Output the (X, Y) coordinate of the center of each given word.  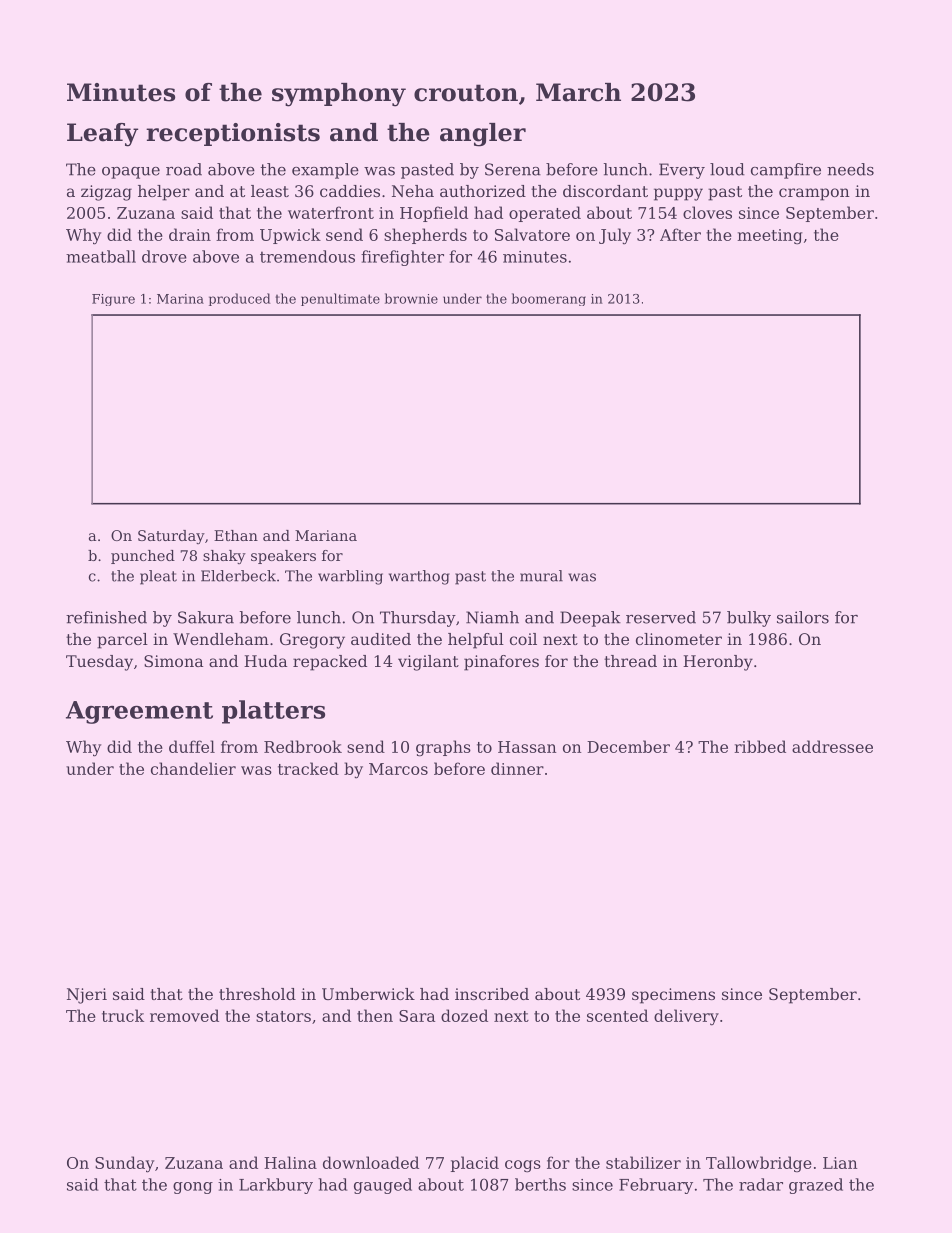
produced (239, 299)
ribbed (760, 746)
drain (190, 234)
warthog (419, 577)
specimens (673, 996)
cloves (707, 212)
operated (545, 214)
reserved (661, 617)
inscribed (492, 994)
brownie (411, 298)
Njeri (87, 996)
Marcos (398, 769)
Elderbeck (238, 576)
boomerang (549, 299)
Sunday (124, 1164)
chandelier (193, 768)
